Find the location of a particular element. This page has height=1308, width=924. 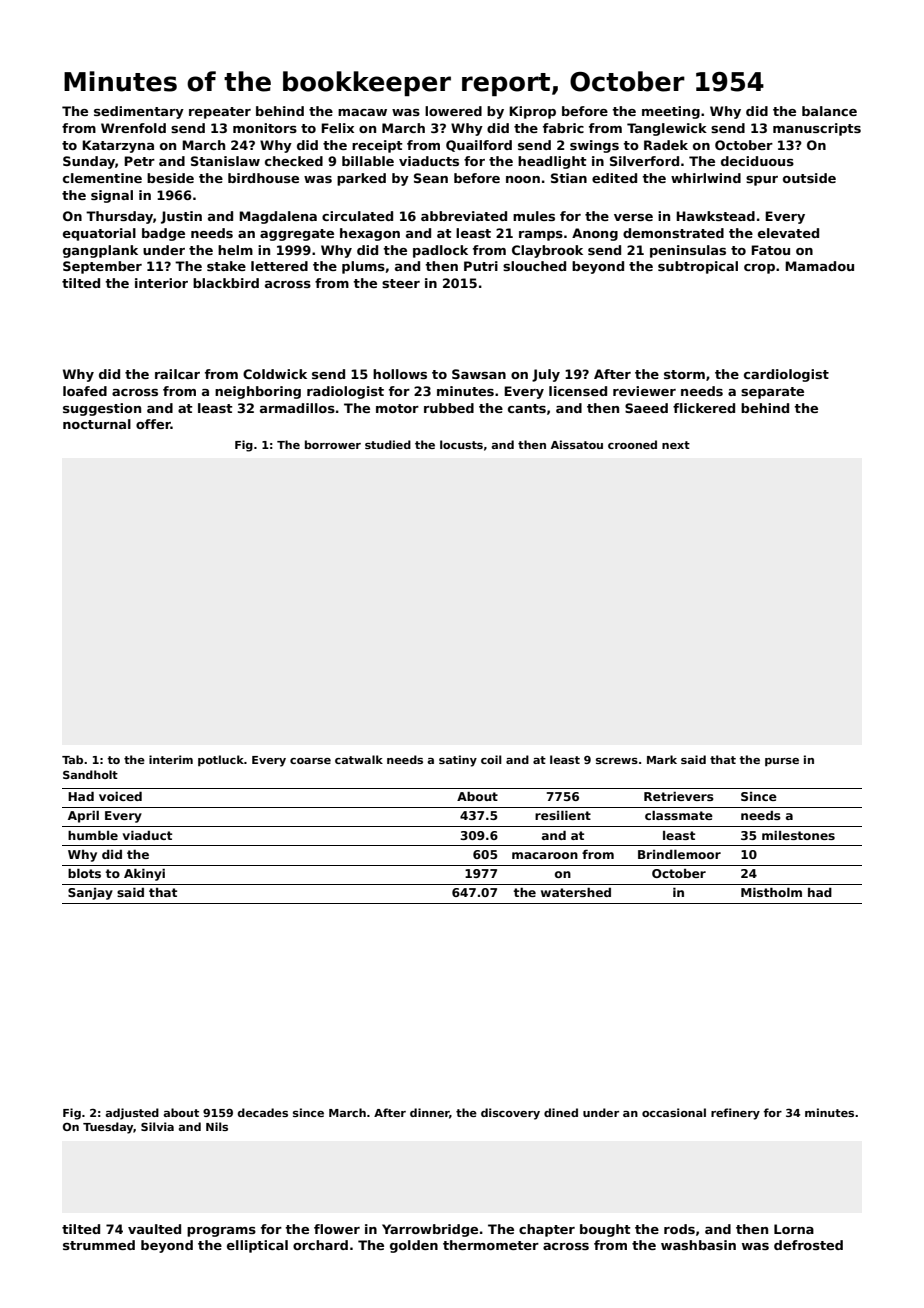

Sawsan is located at coordinates (479, 374).
